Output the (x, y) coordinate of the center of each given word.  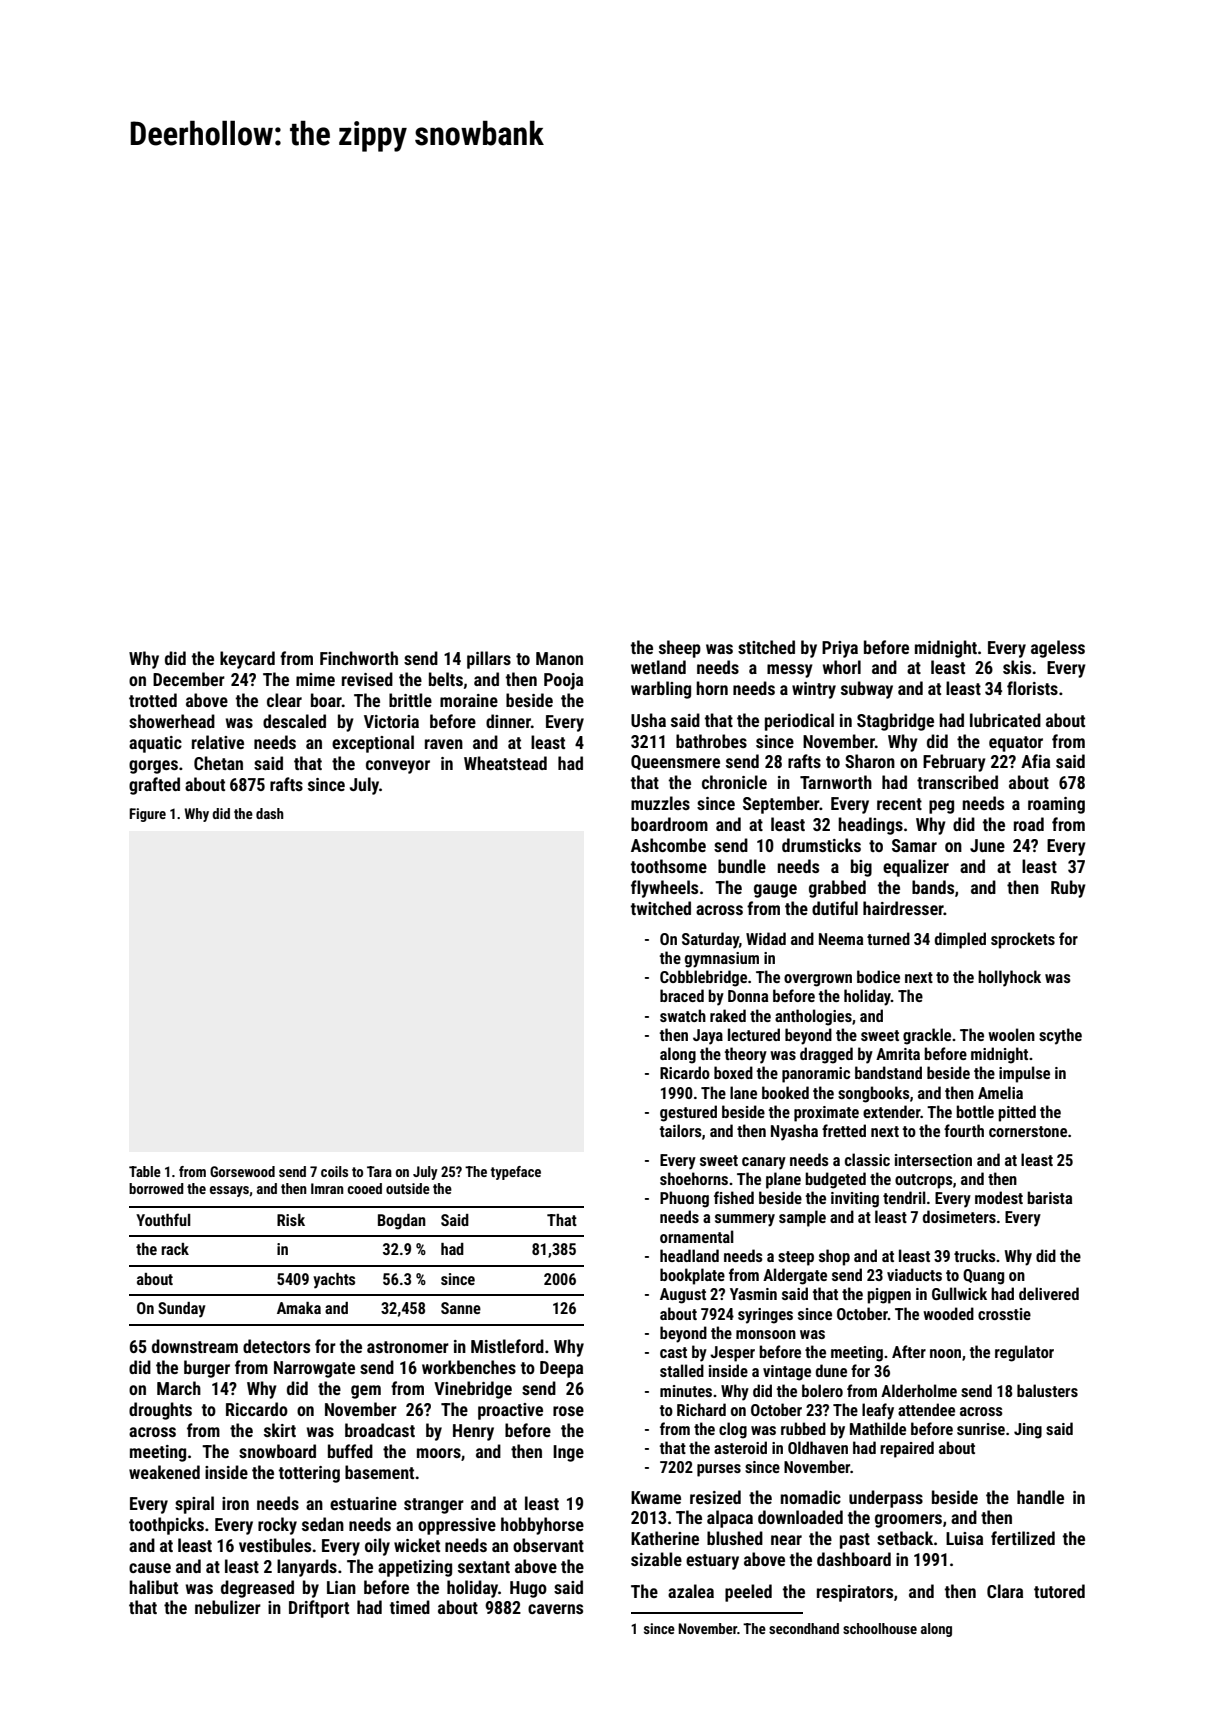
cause (150, 1568)
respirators (855, 1593)
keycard (247, 660)
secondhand (804, 1628)
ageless (1058, 649)
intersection (933, 1160)
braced (682, 995)
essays (229, 1191)
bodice (878, 976)
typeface (516, 1173)
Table (145, 1171)
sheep (680, 649)
